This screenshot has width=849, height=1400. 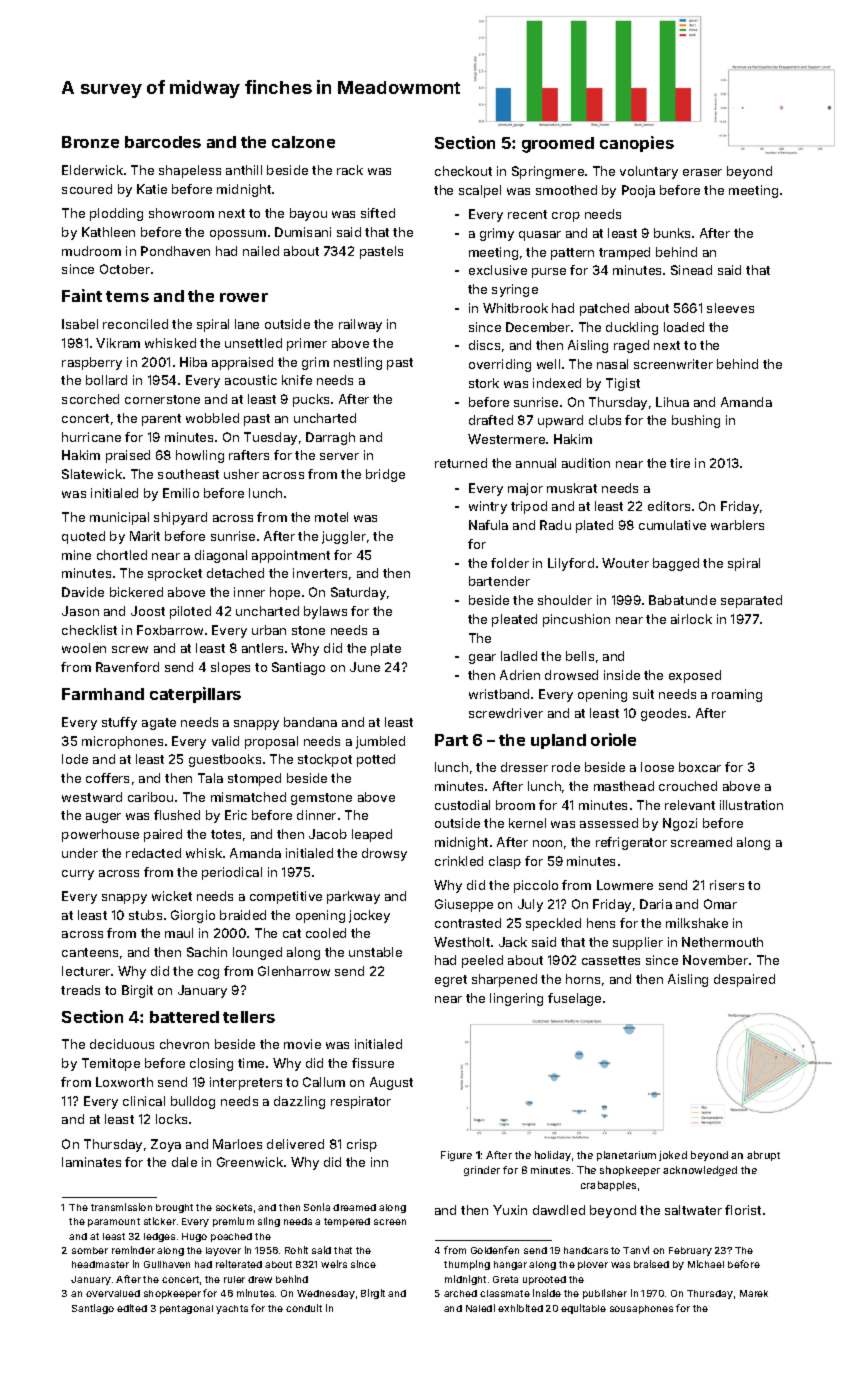 I want to click on howling, so click(x=200, y=456).
